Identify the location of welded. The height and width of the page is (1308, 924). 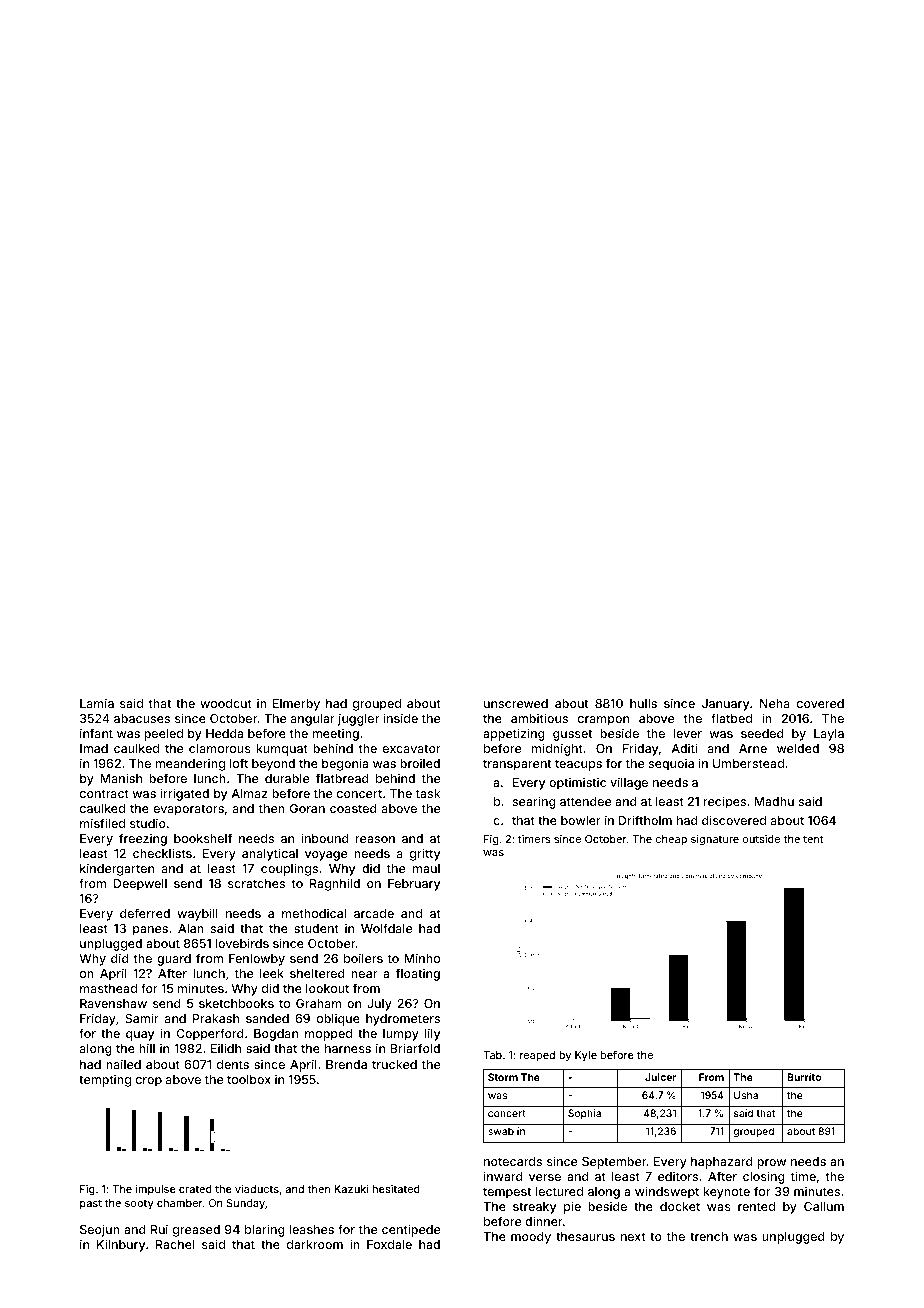
(798, 748).
